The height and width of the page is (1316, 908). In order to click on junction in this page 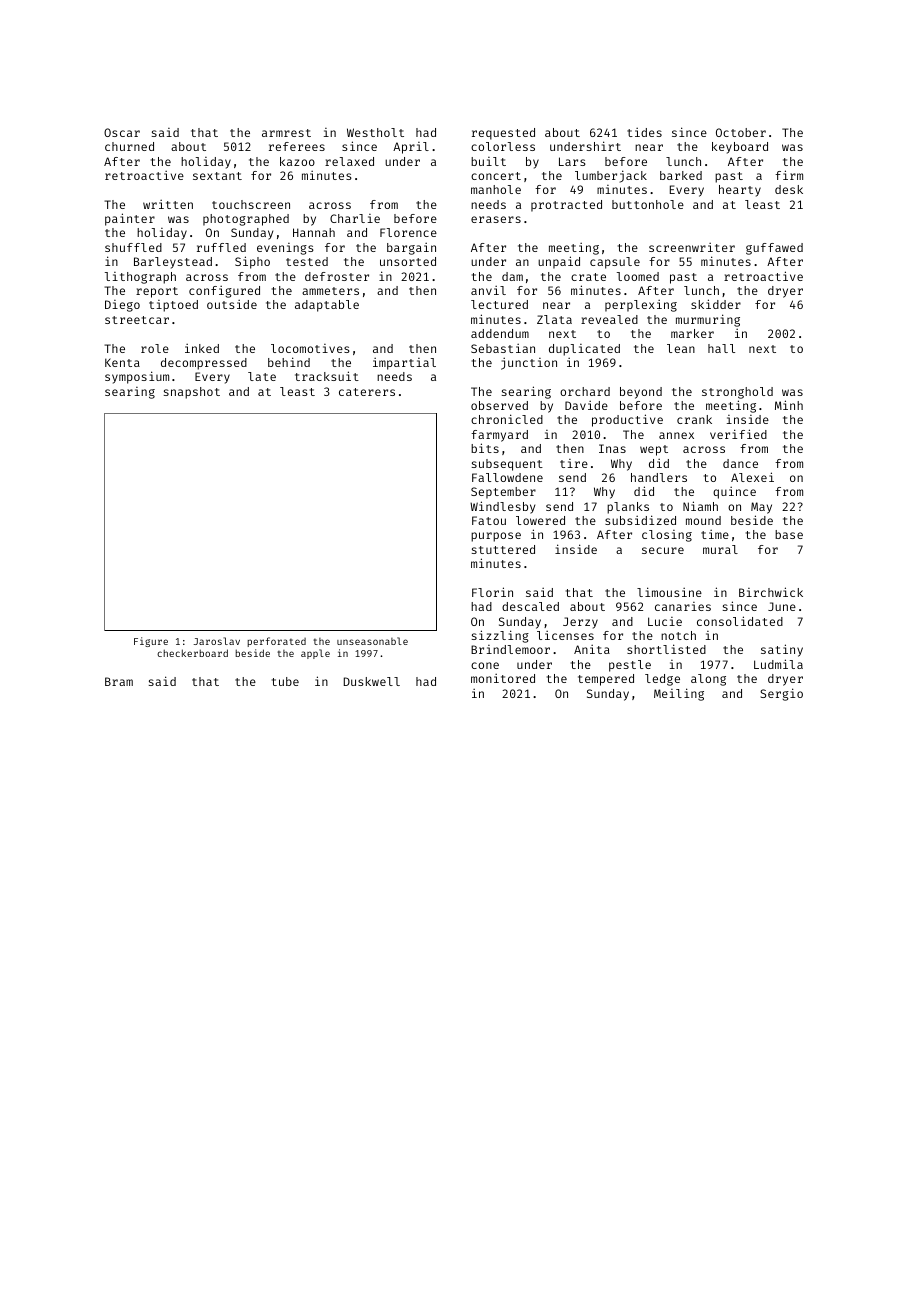, I will do `click(529, 363)`.
